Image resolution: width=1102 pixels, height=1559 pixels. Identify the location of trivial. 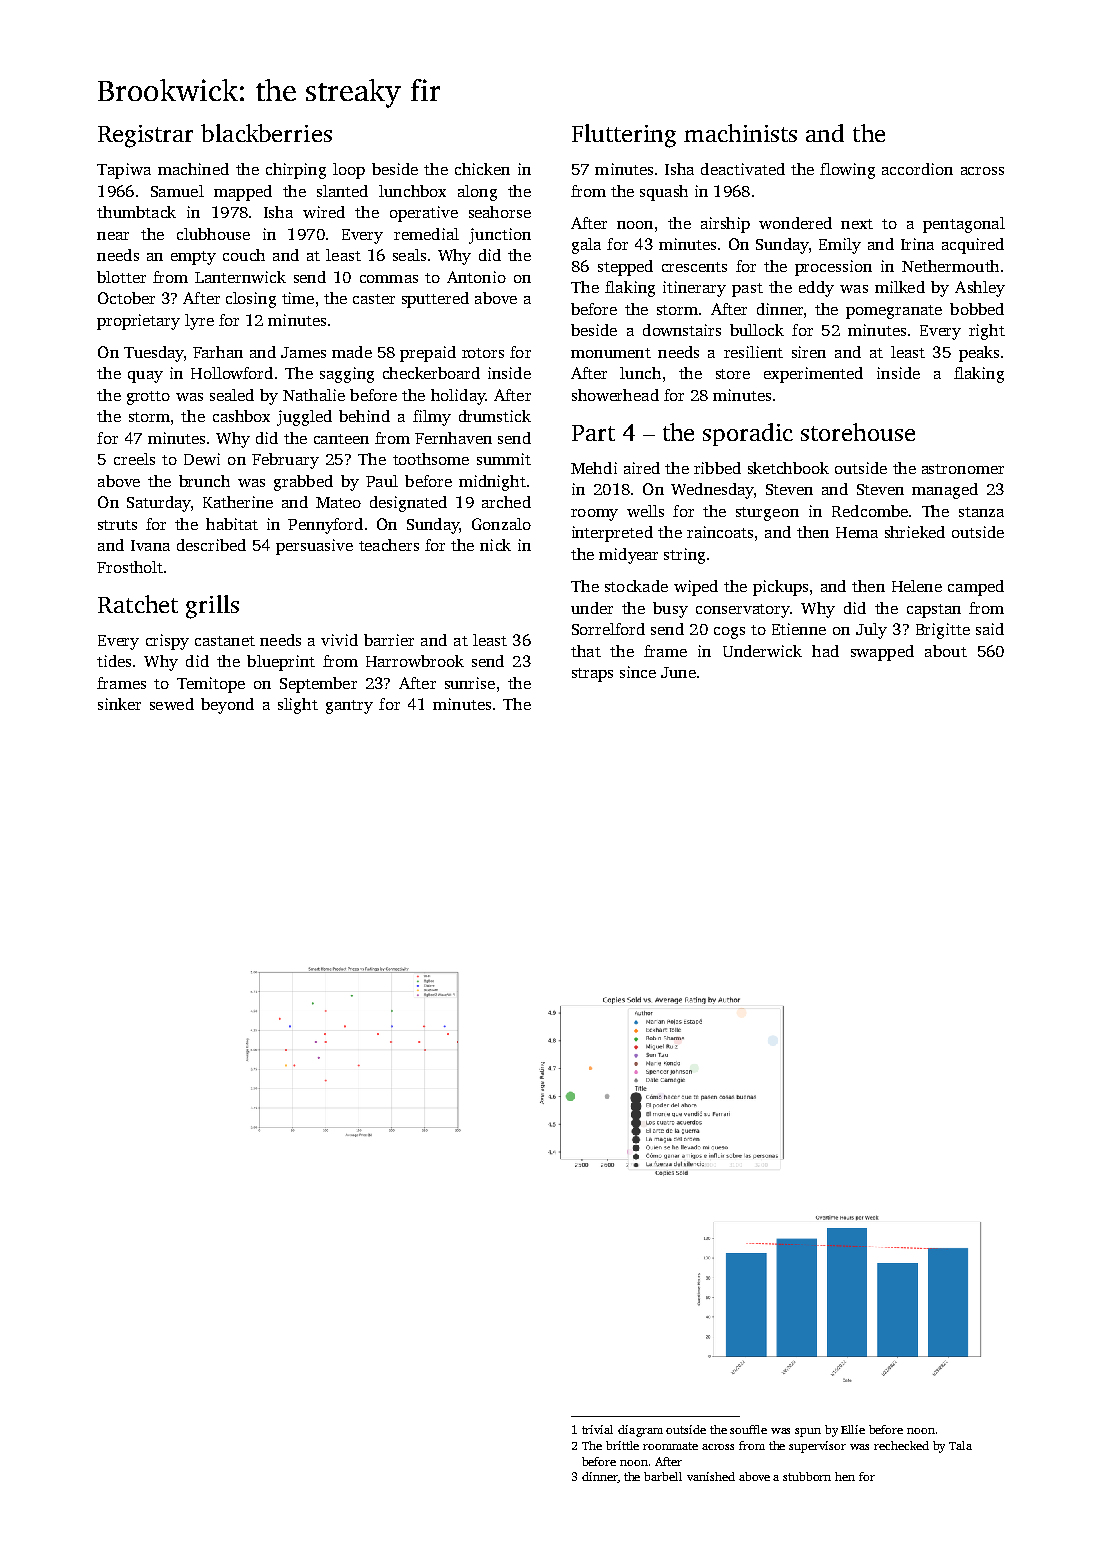
(597, 1429).
